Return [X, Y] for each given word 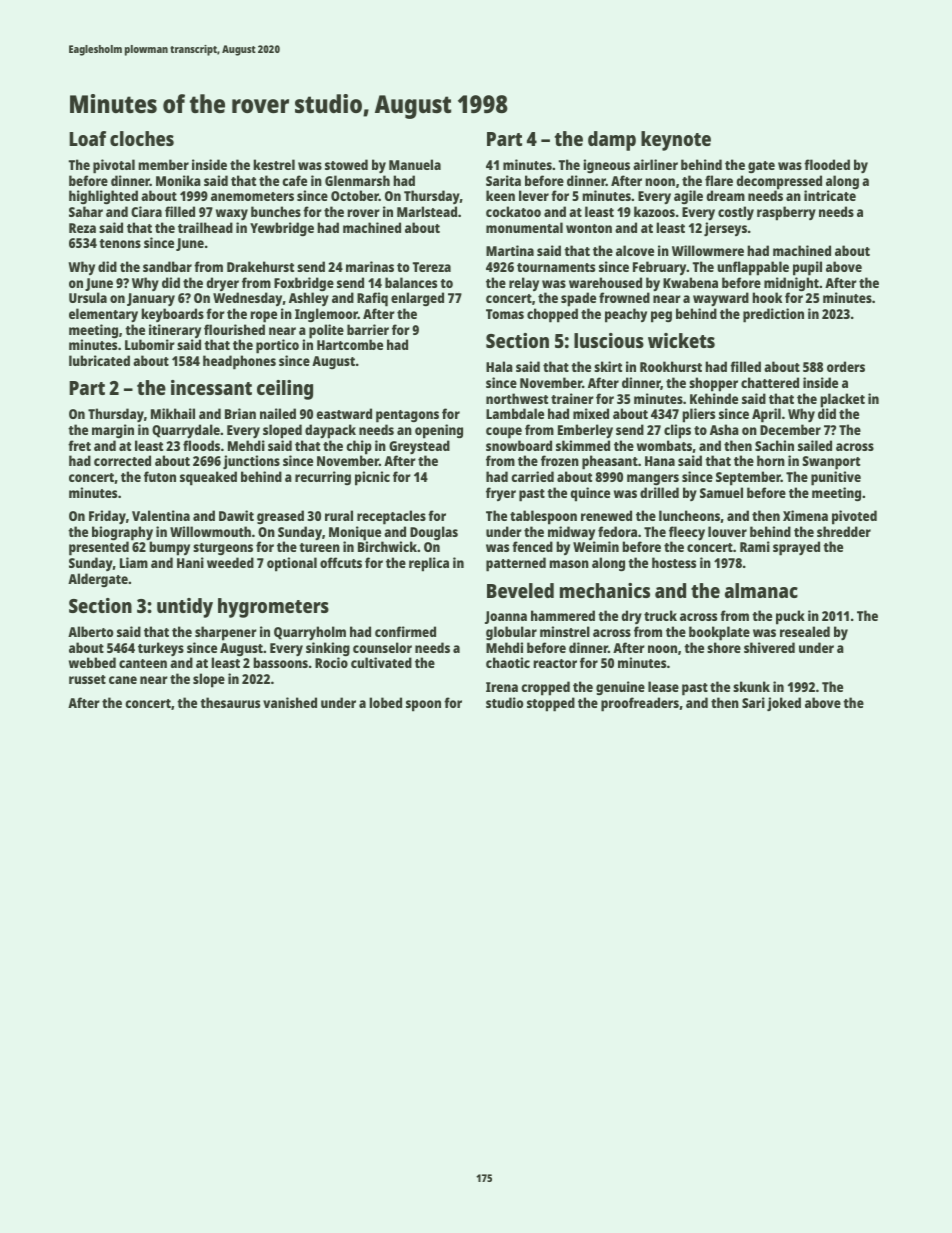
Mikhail [173, 413]
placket [842, 400]
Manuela [415, 164]
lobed [385, 702]
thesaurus [230, 702]
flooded [827, 164]
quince [590, 494]
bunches [276, 211]
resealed [805, 631]
